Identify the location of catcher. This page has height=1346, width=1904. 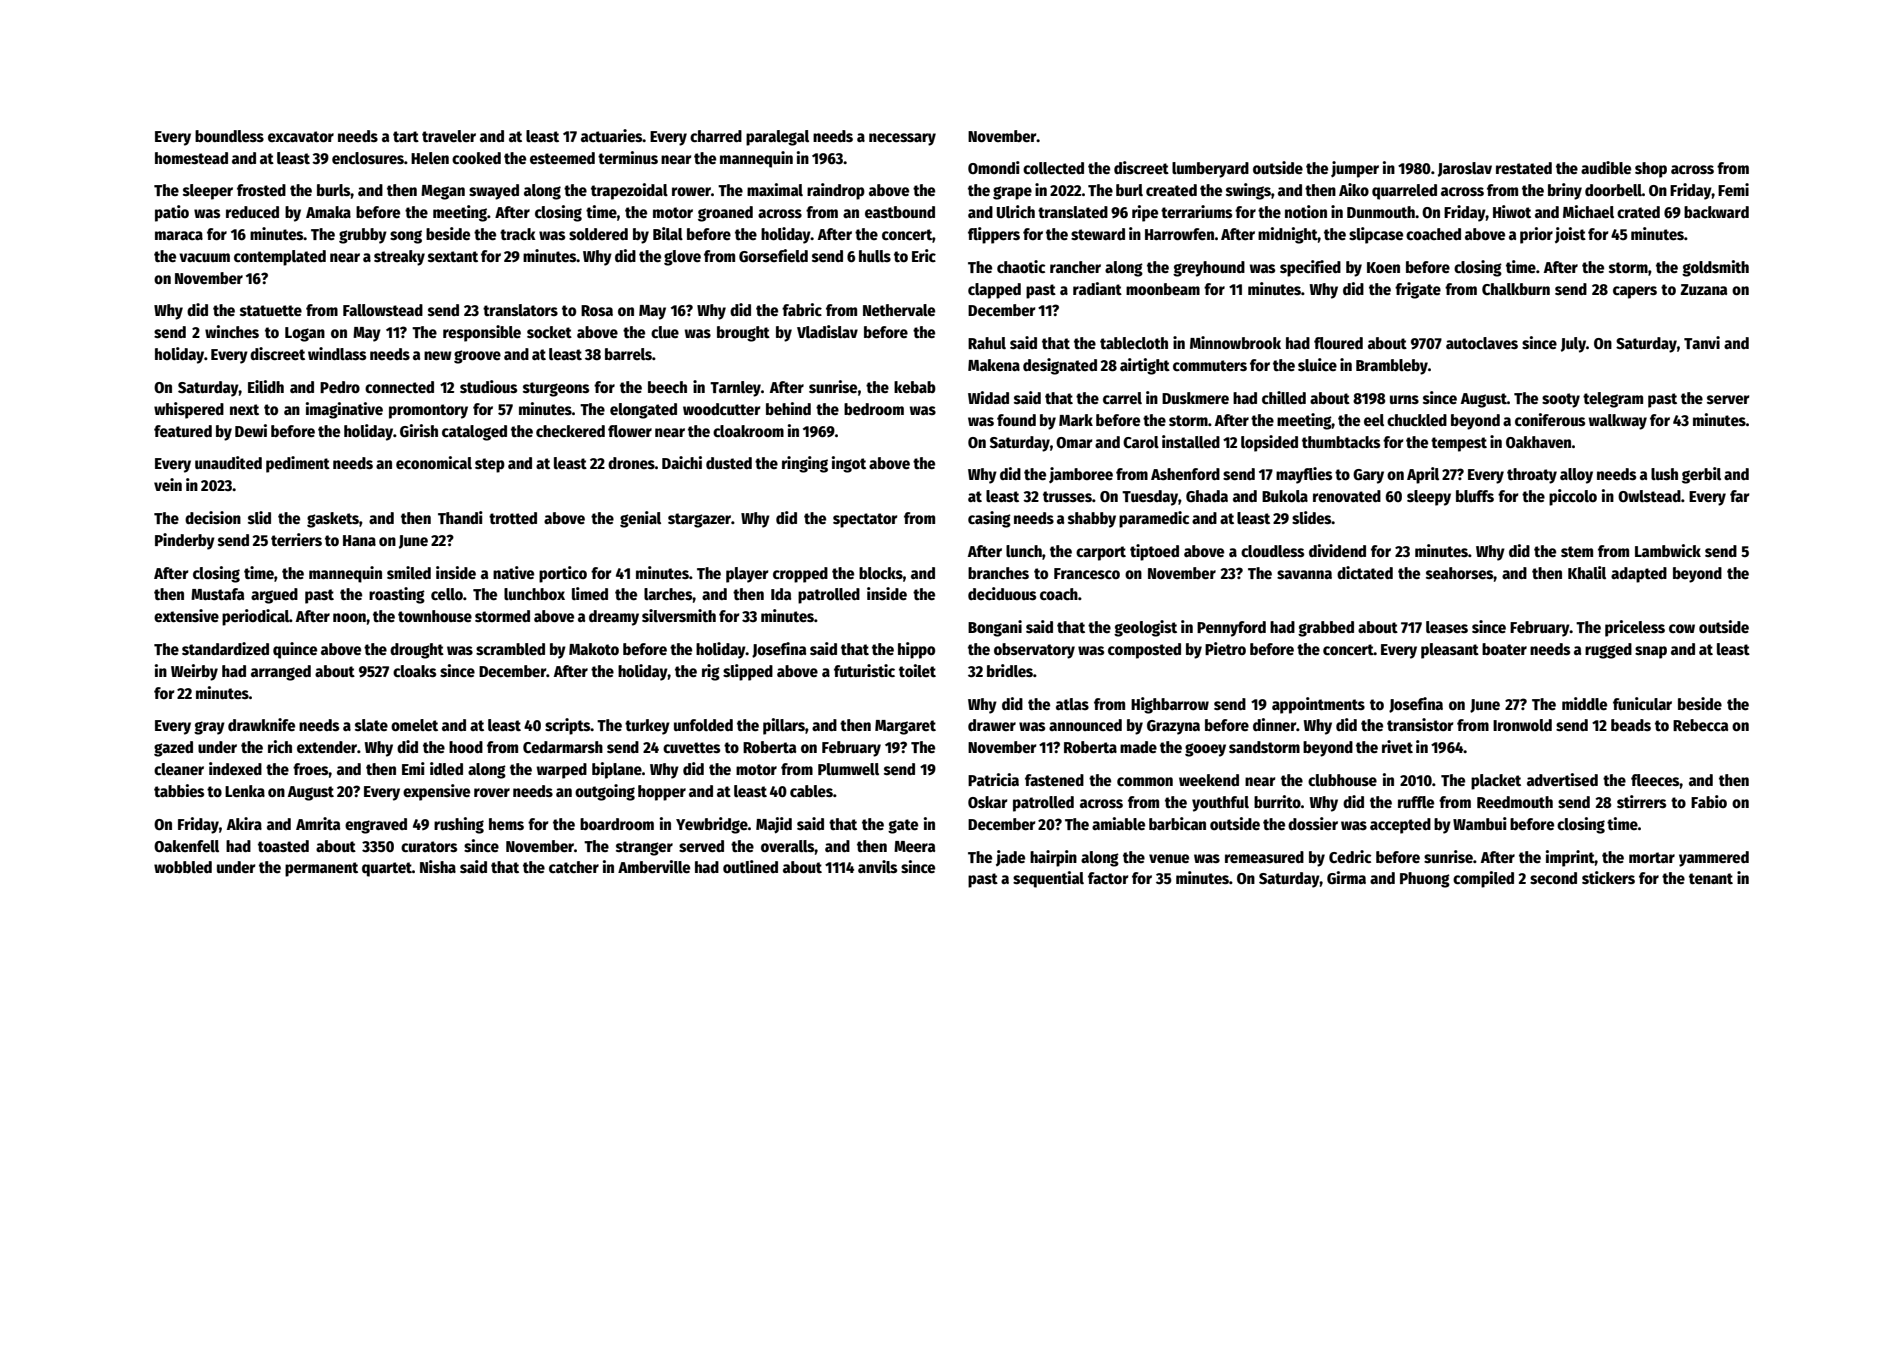
(574, 867).
